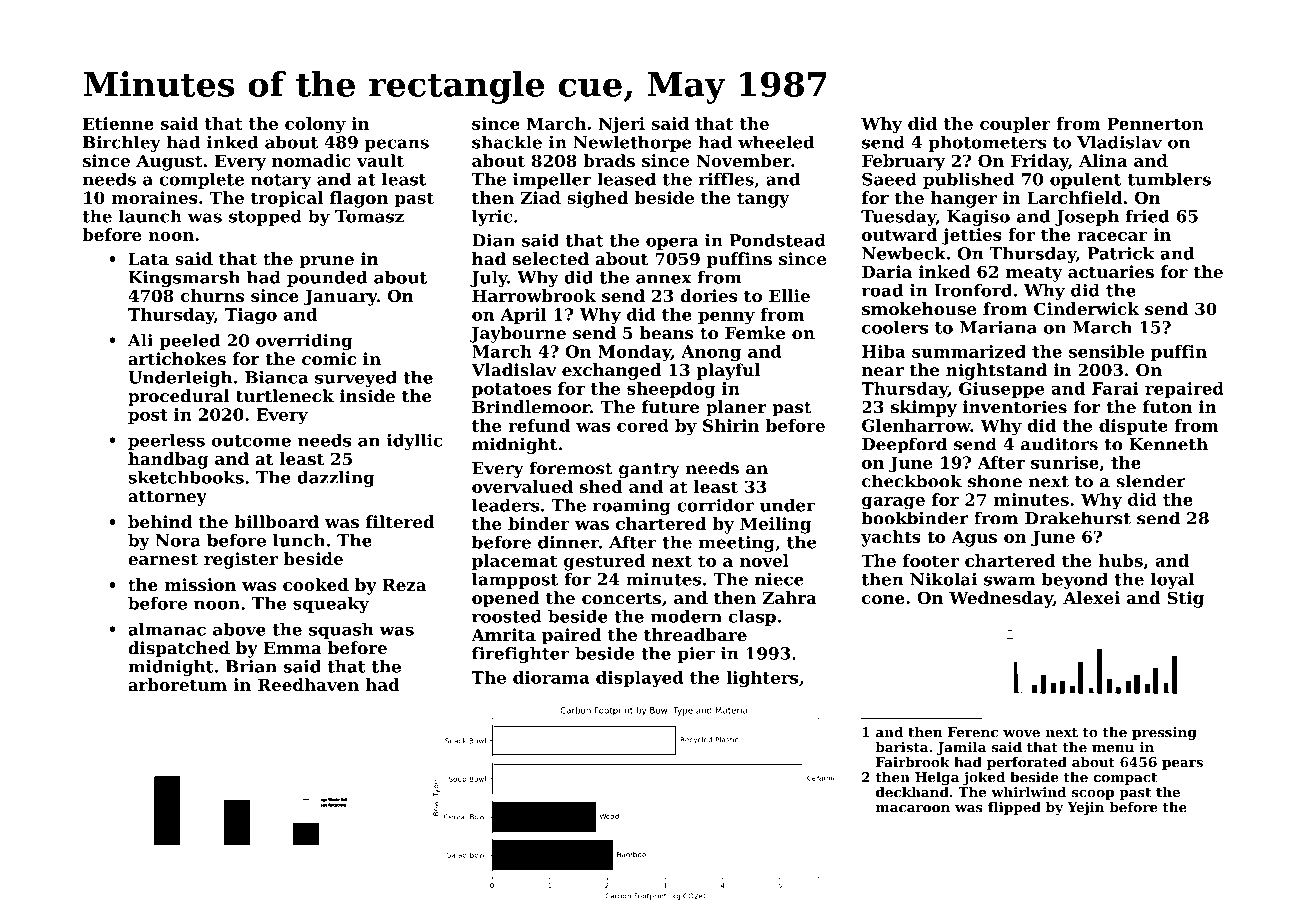  I want to click on Yejin, so click(1085, 808).
